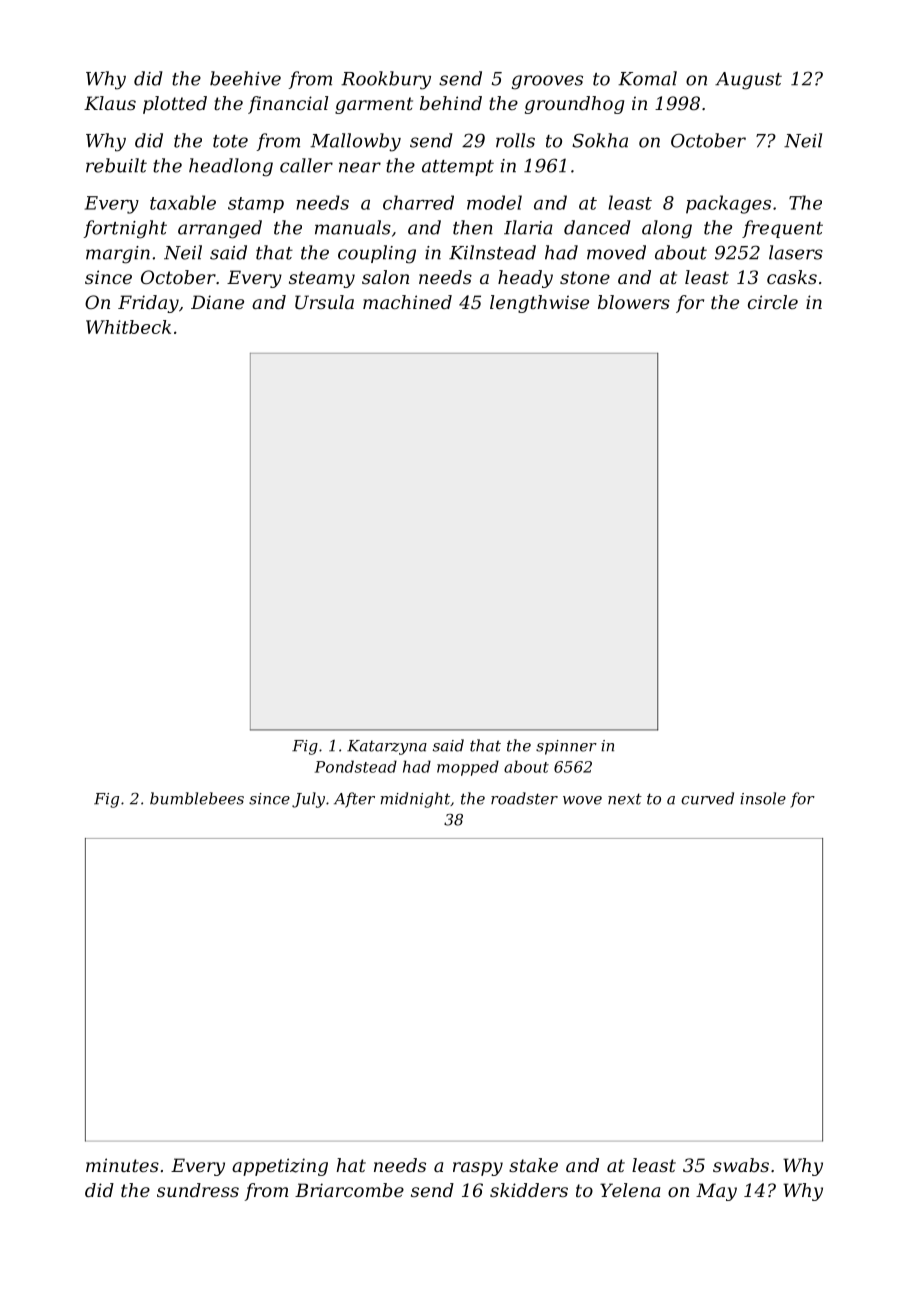 The width and height of the screenshot is (908, 1316). What do you see at coordinates (415, 800) in the screenshot?
I see `midnight` at bounding box center [415, 800].
